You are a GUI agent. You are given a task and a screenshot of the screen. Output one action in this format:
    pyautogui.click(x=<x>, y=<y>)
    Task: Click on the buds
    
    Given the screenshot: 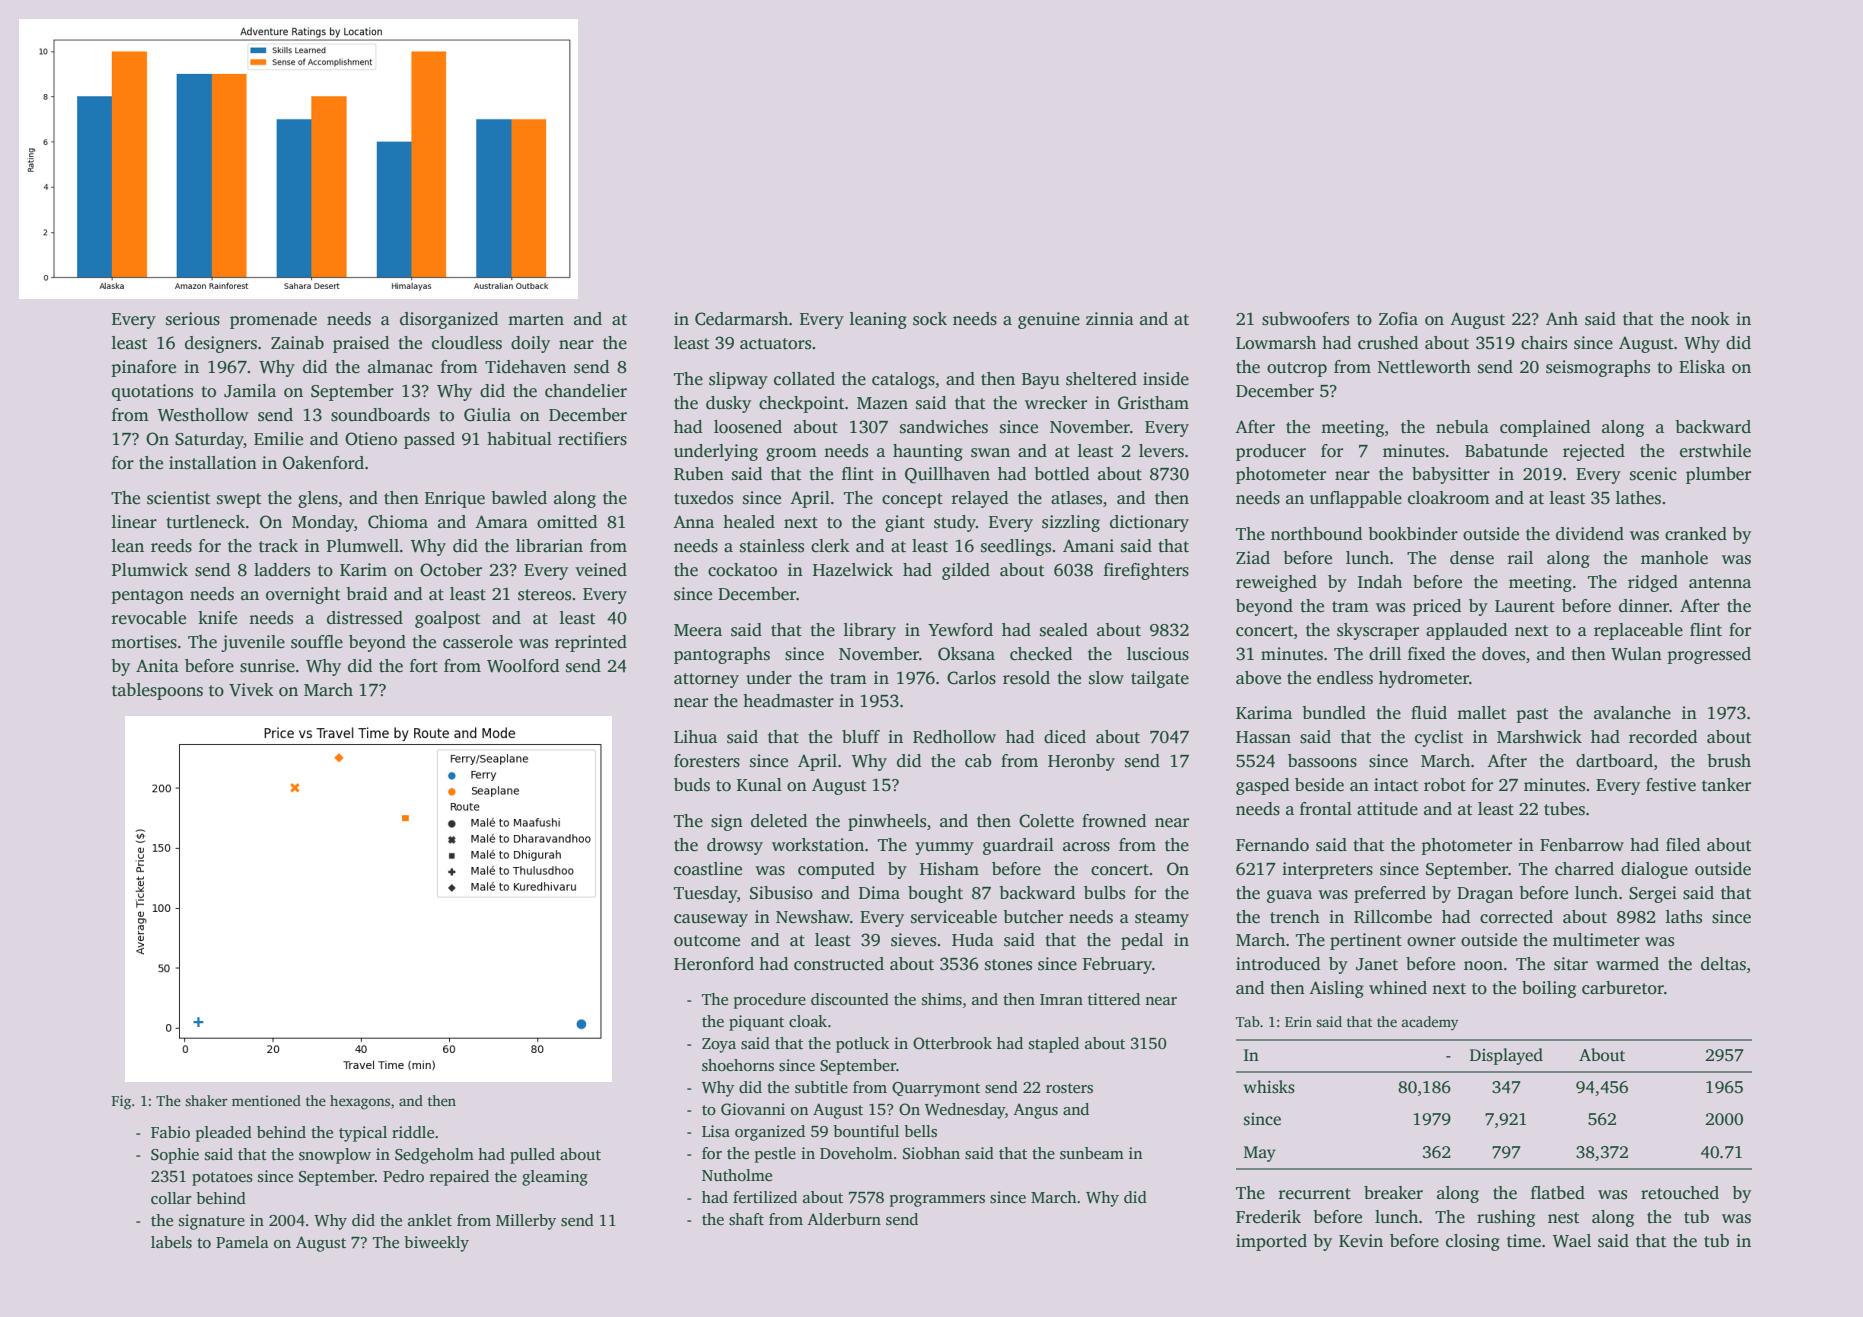 What is the action you would take?
    pyautogui.click(x=692, y=785)
